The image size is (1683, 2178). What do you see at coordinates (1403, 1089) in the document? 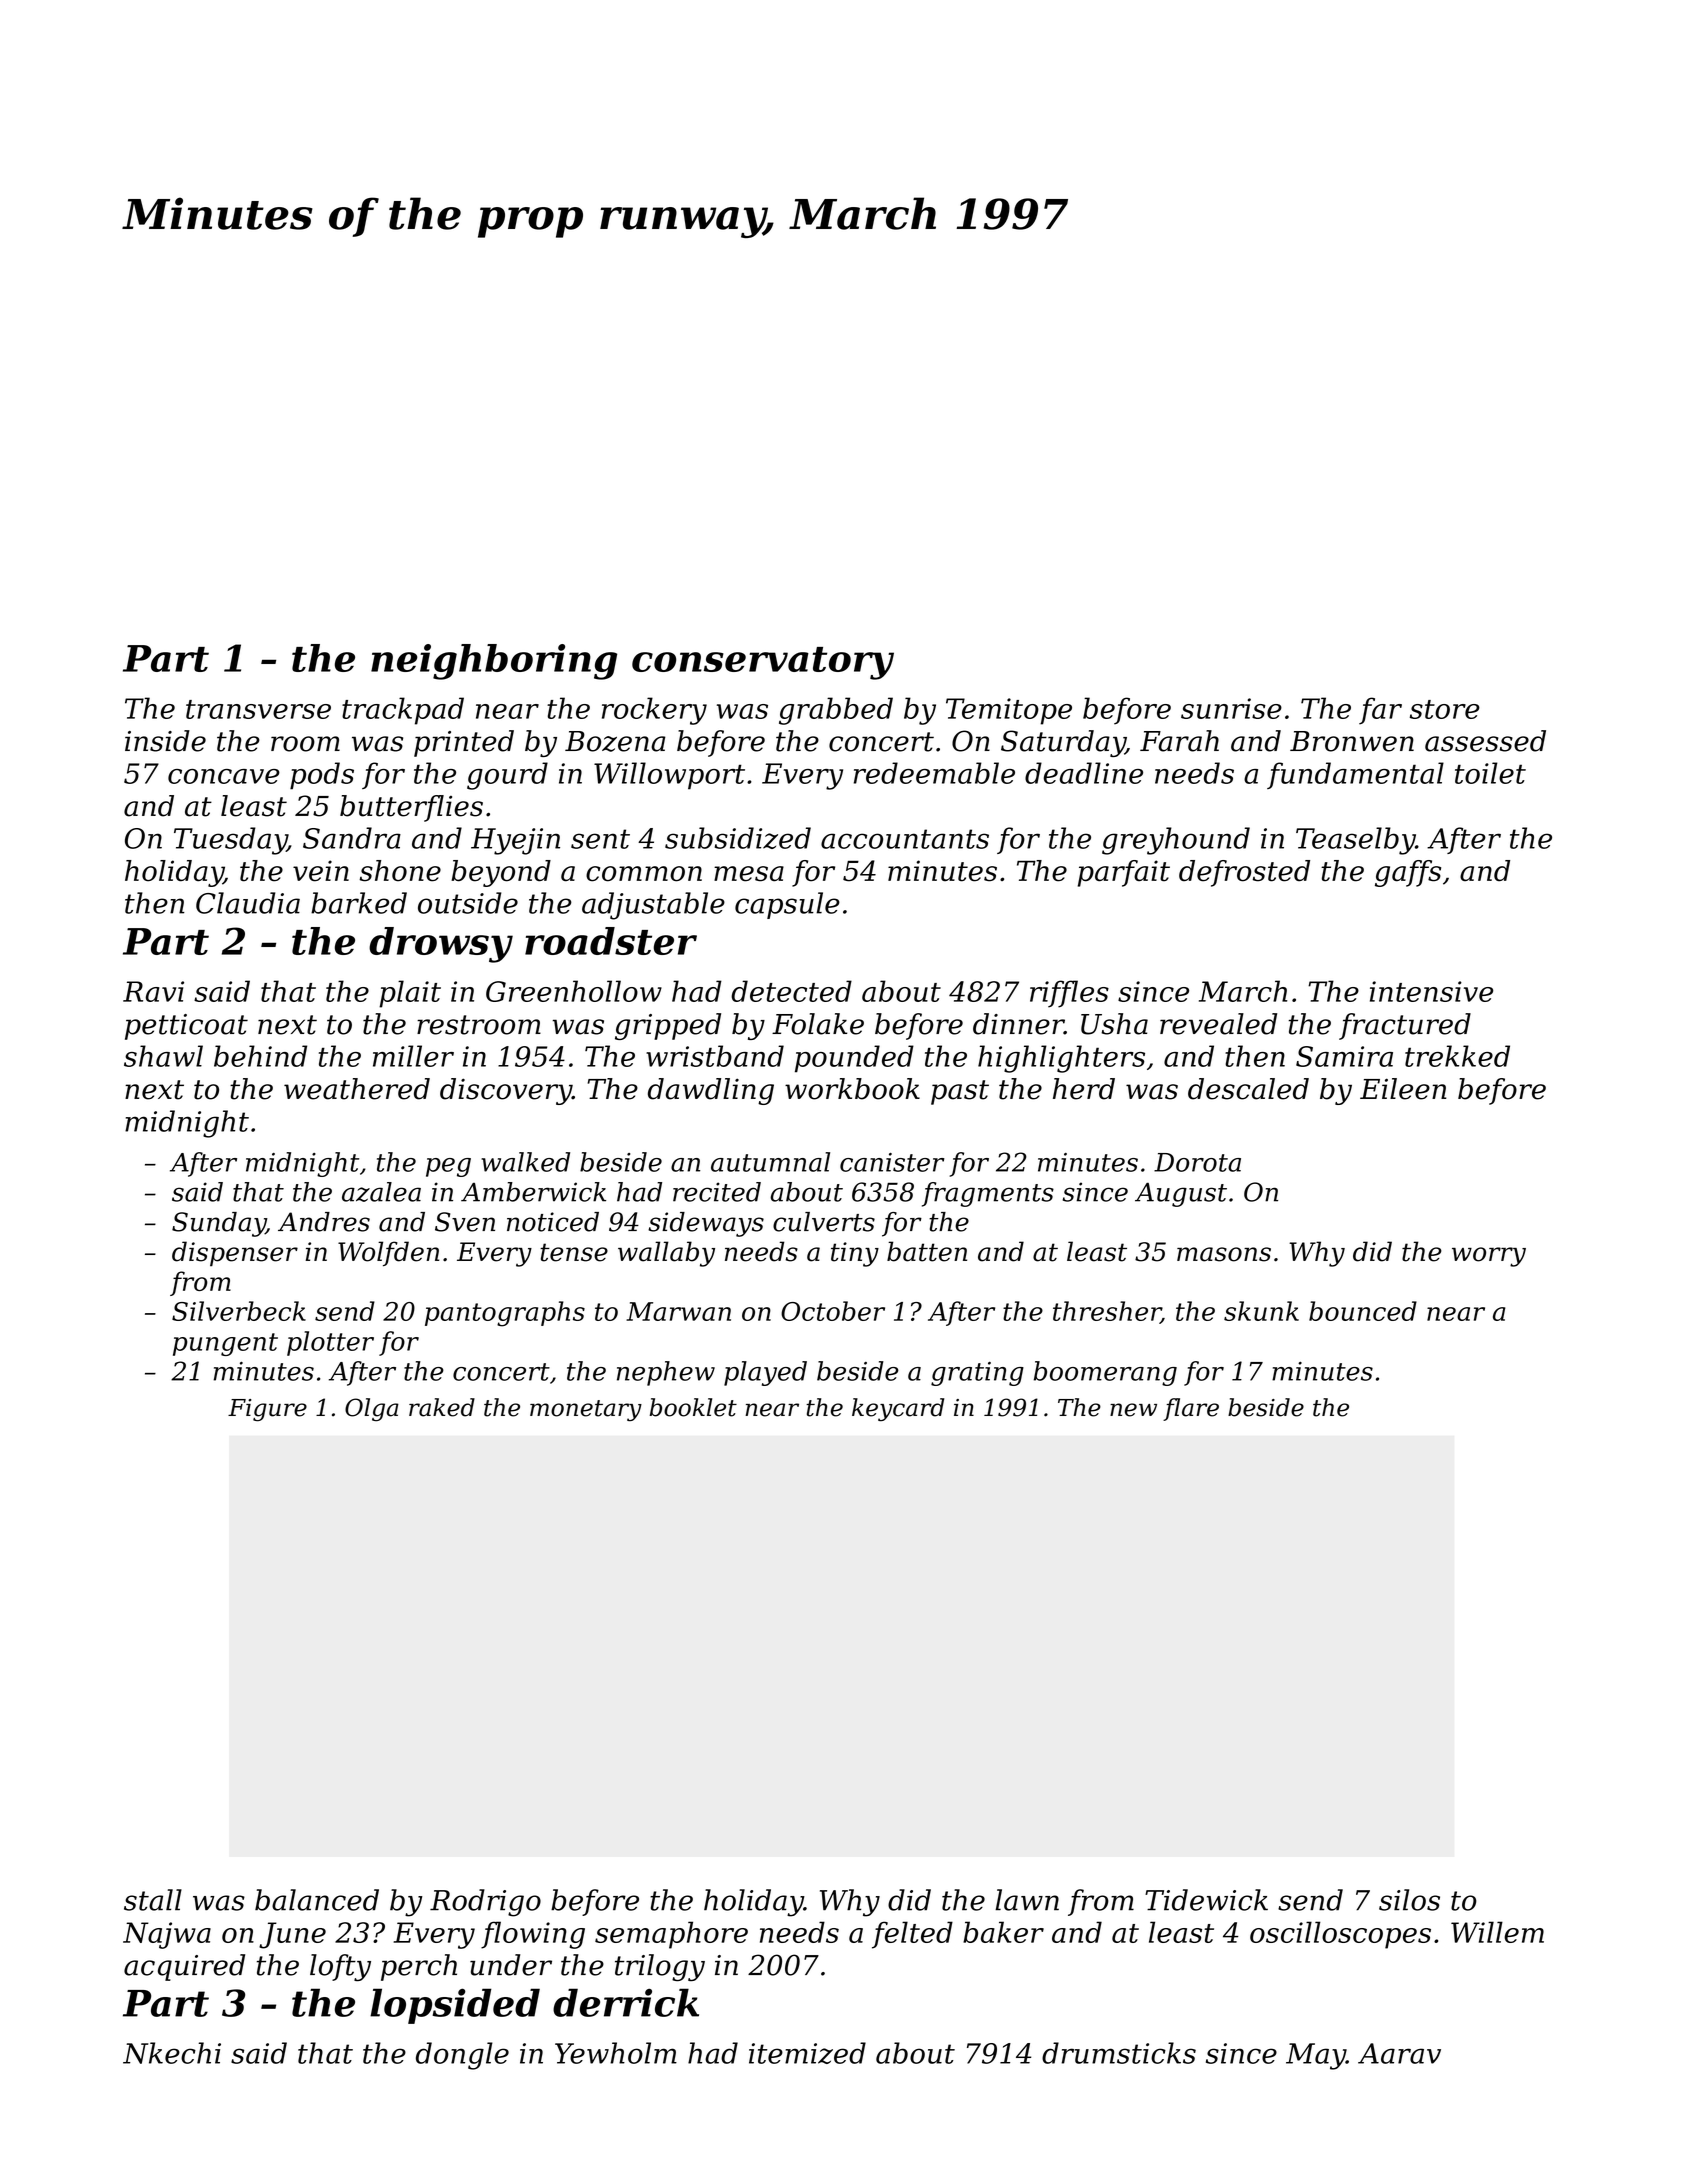
I see `Eileen` at bounding box center [1403, 1089].
